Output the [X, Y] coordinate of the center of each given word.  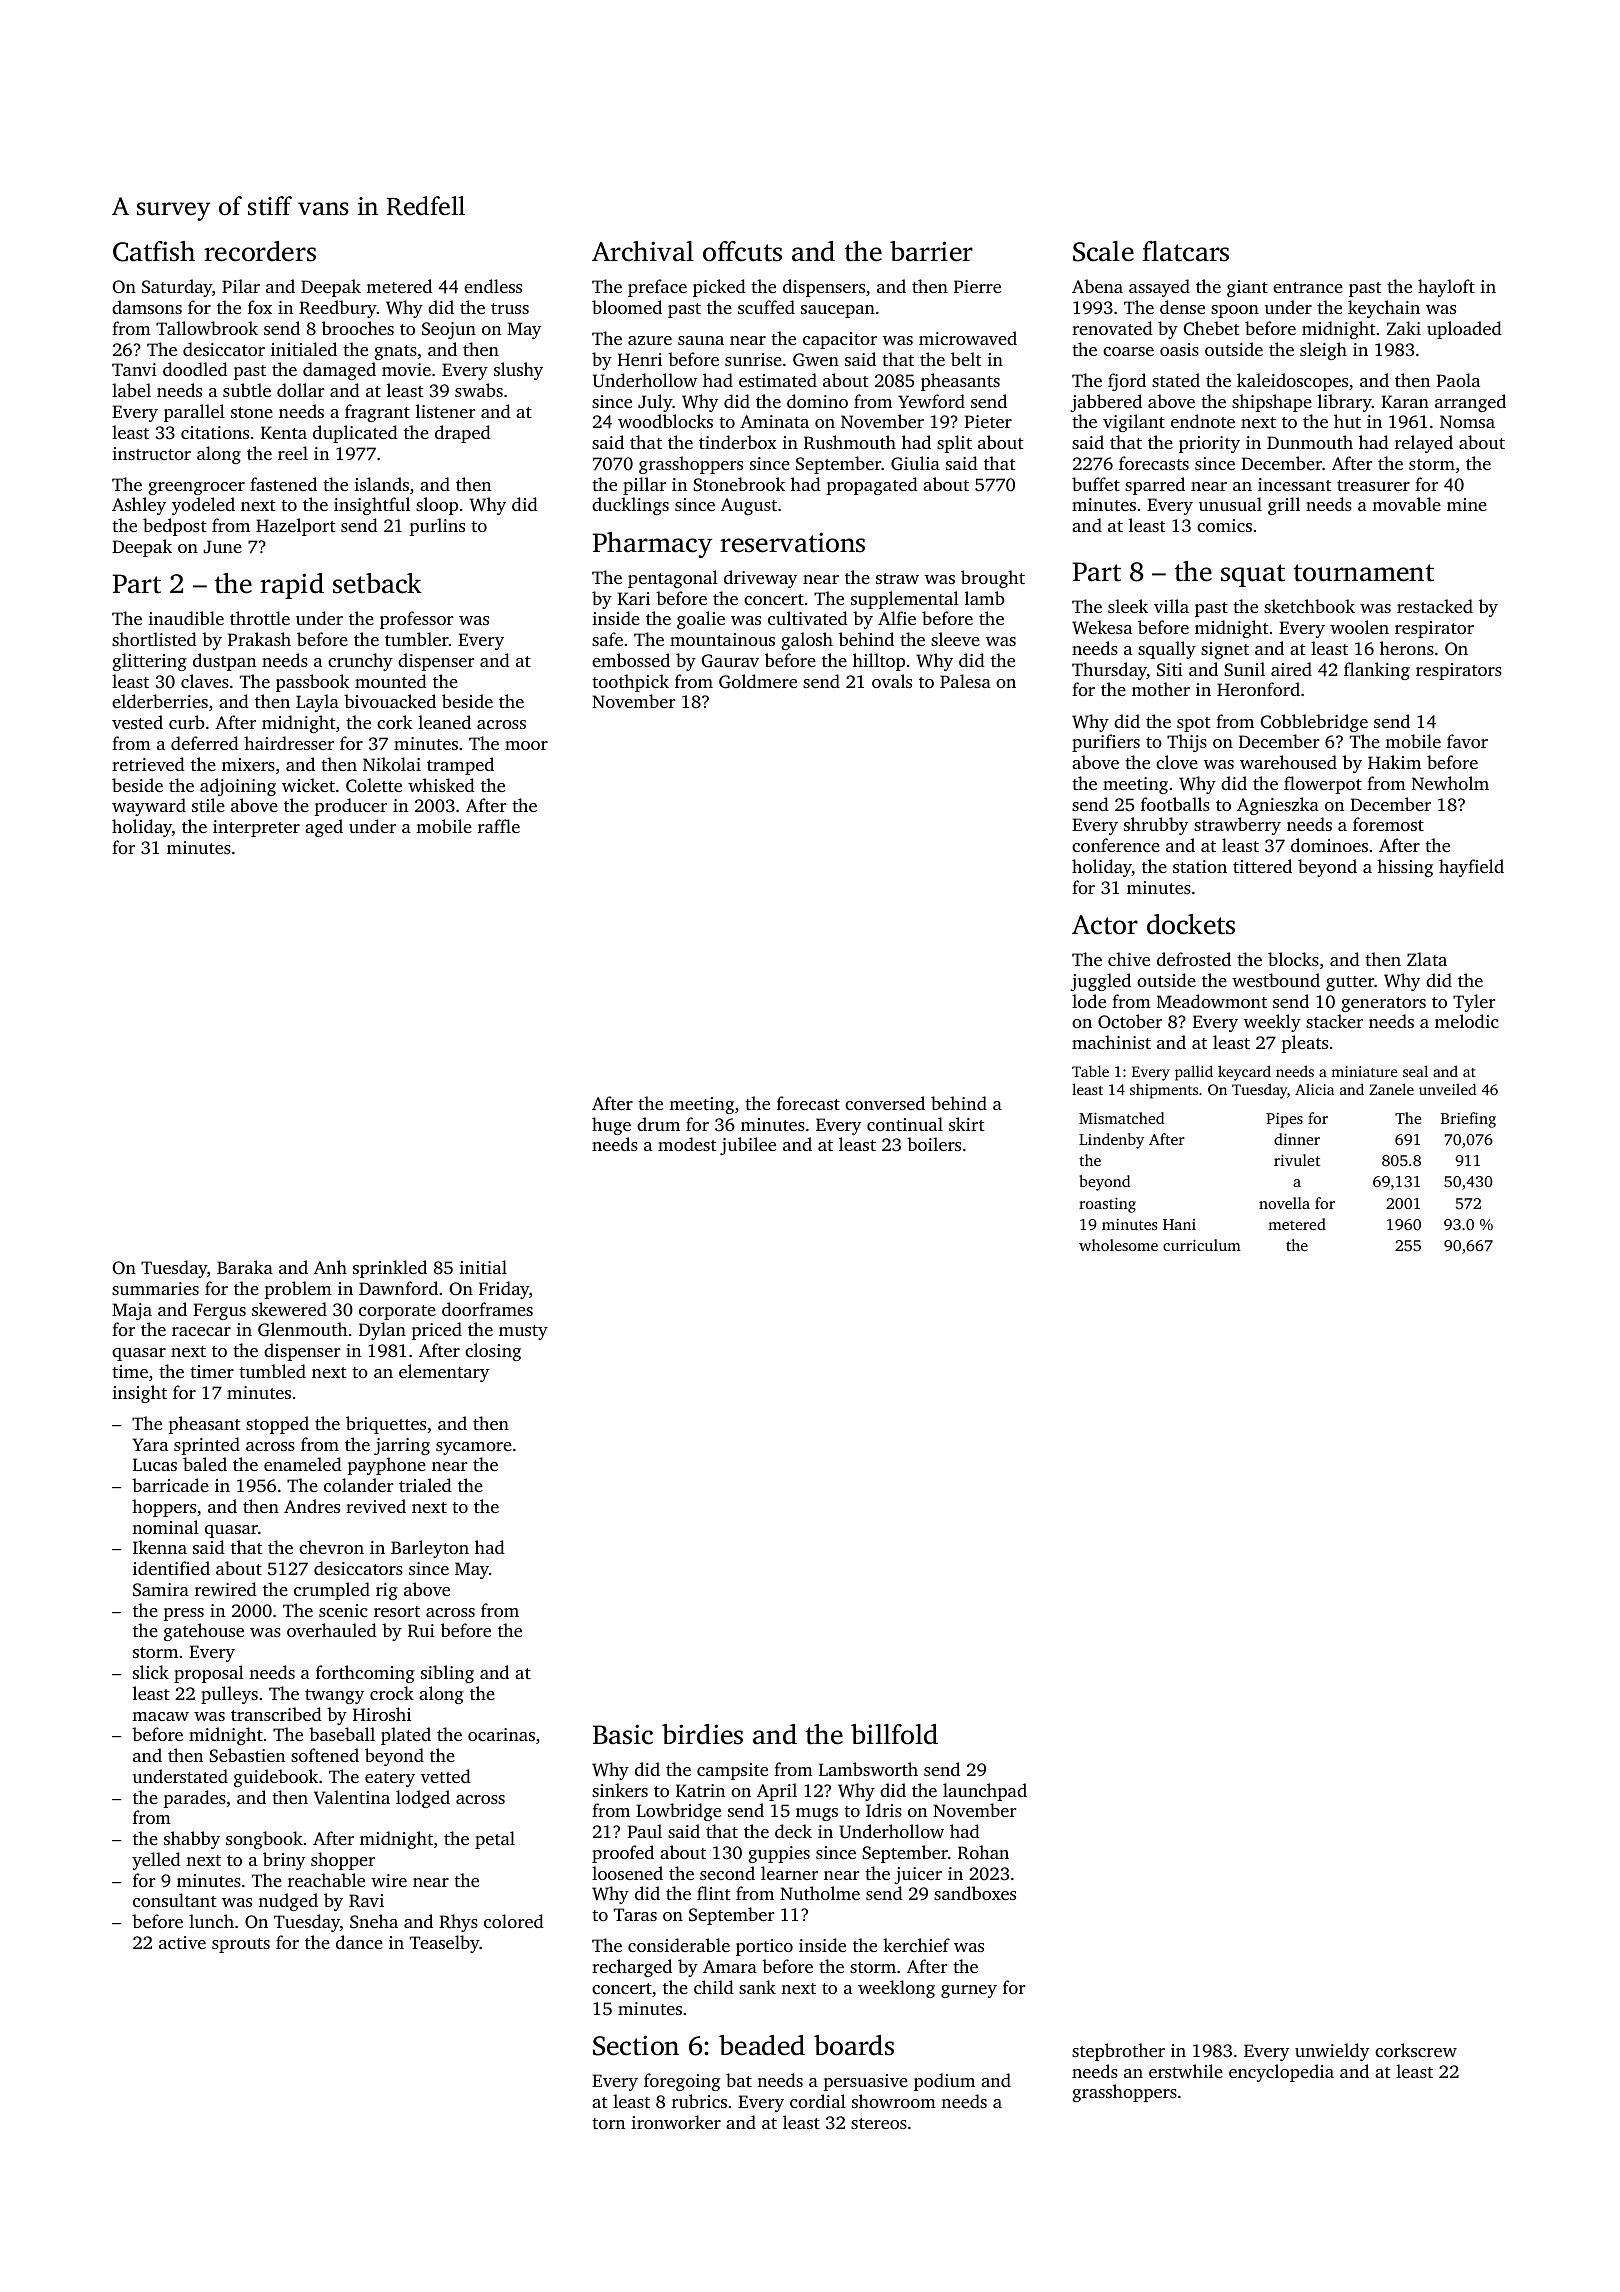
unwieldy [1332, 2052]
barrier [931, 251]
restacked [1435, 606]
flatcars [1186, 251]
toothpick [630, 683]
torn [608, 2123]
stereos [879, 2123]
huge [611, 1126]
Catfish [154, 251]
